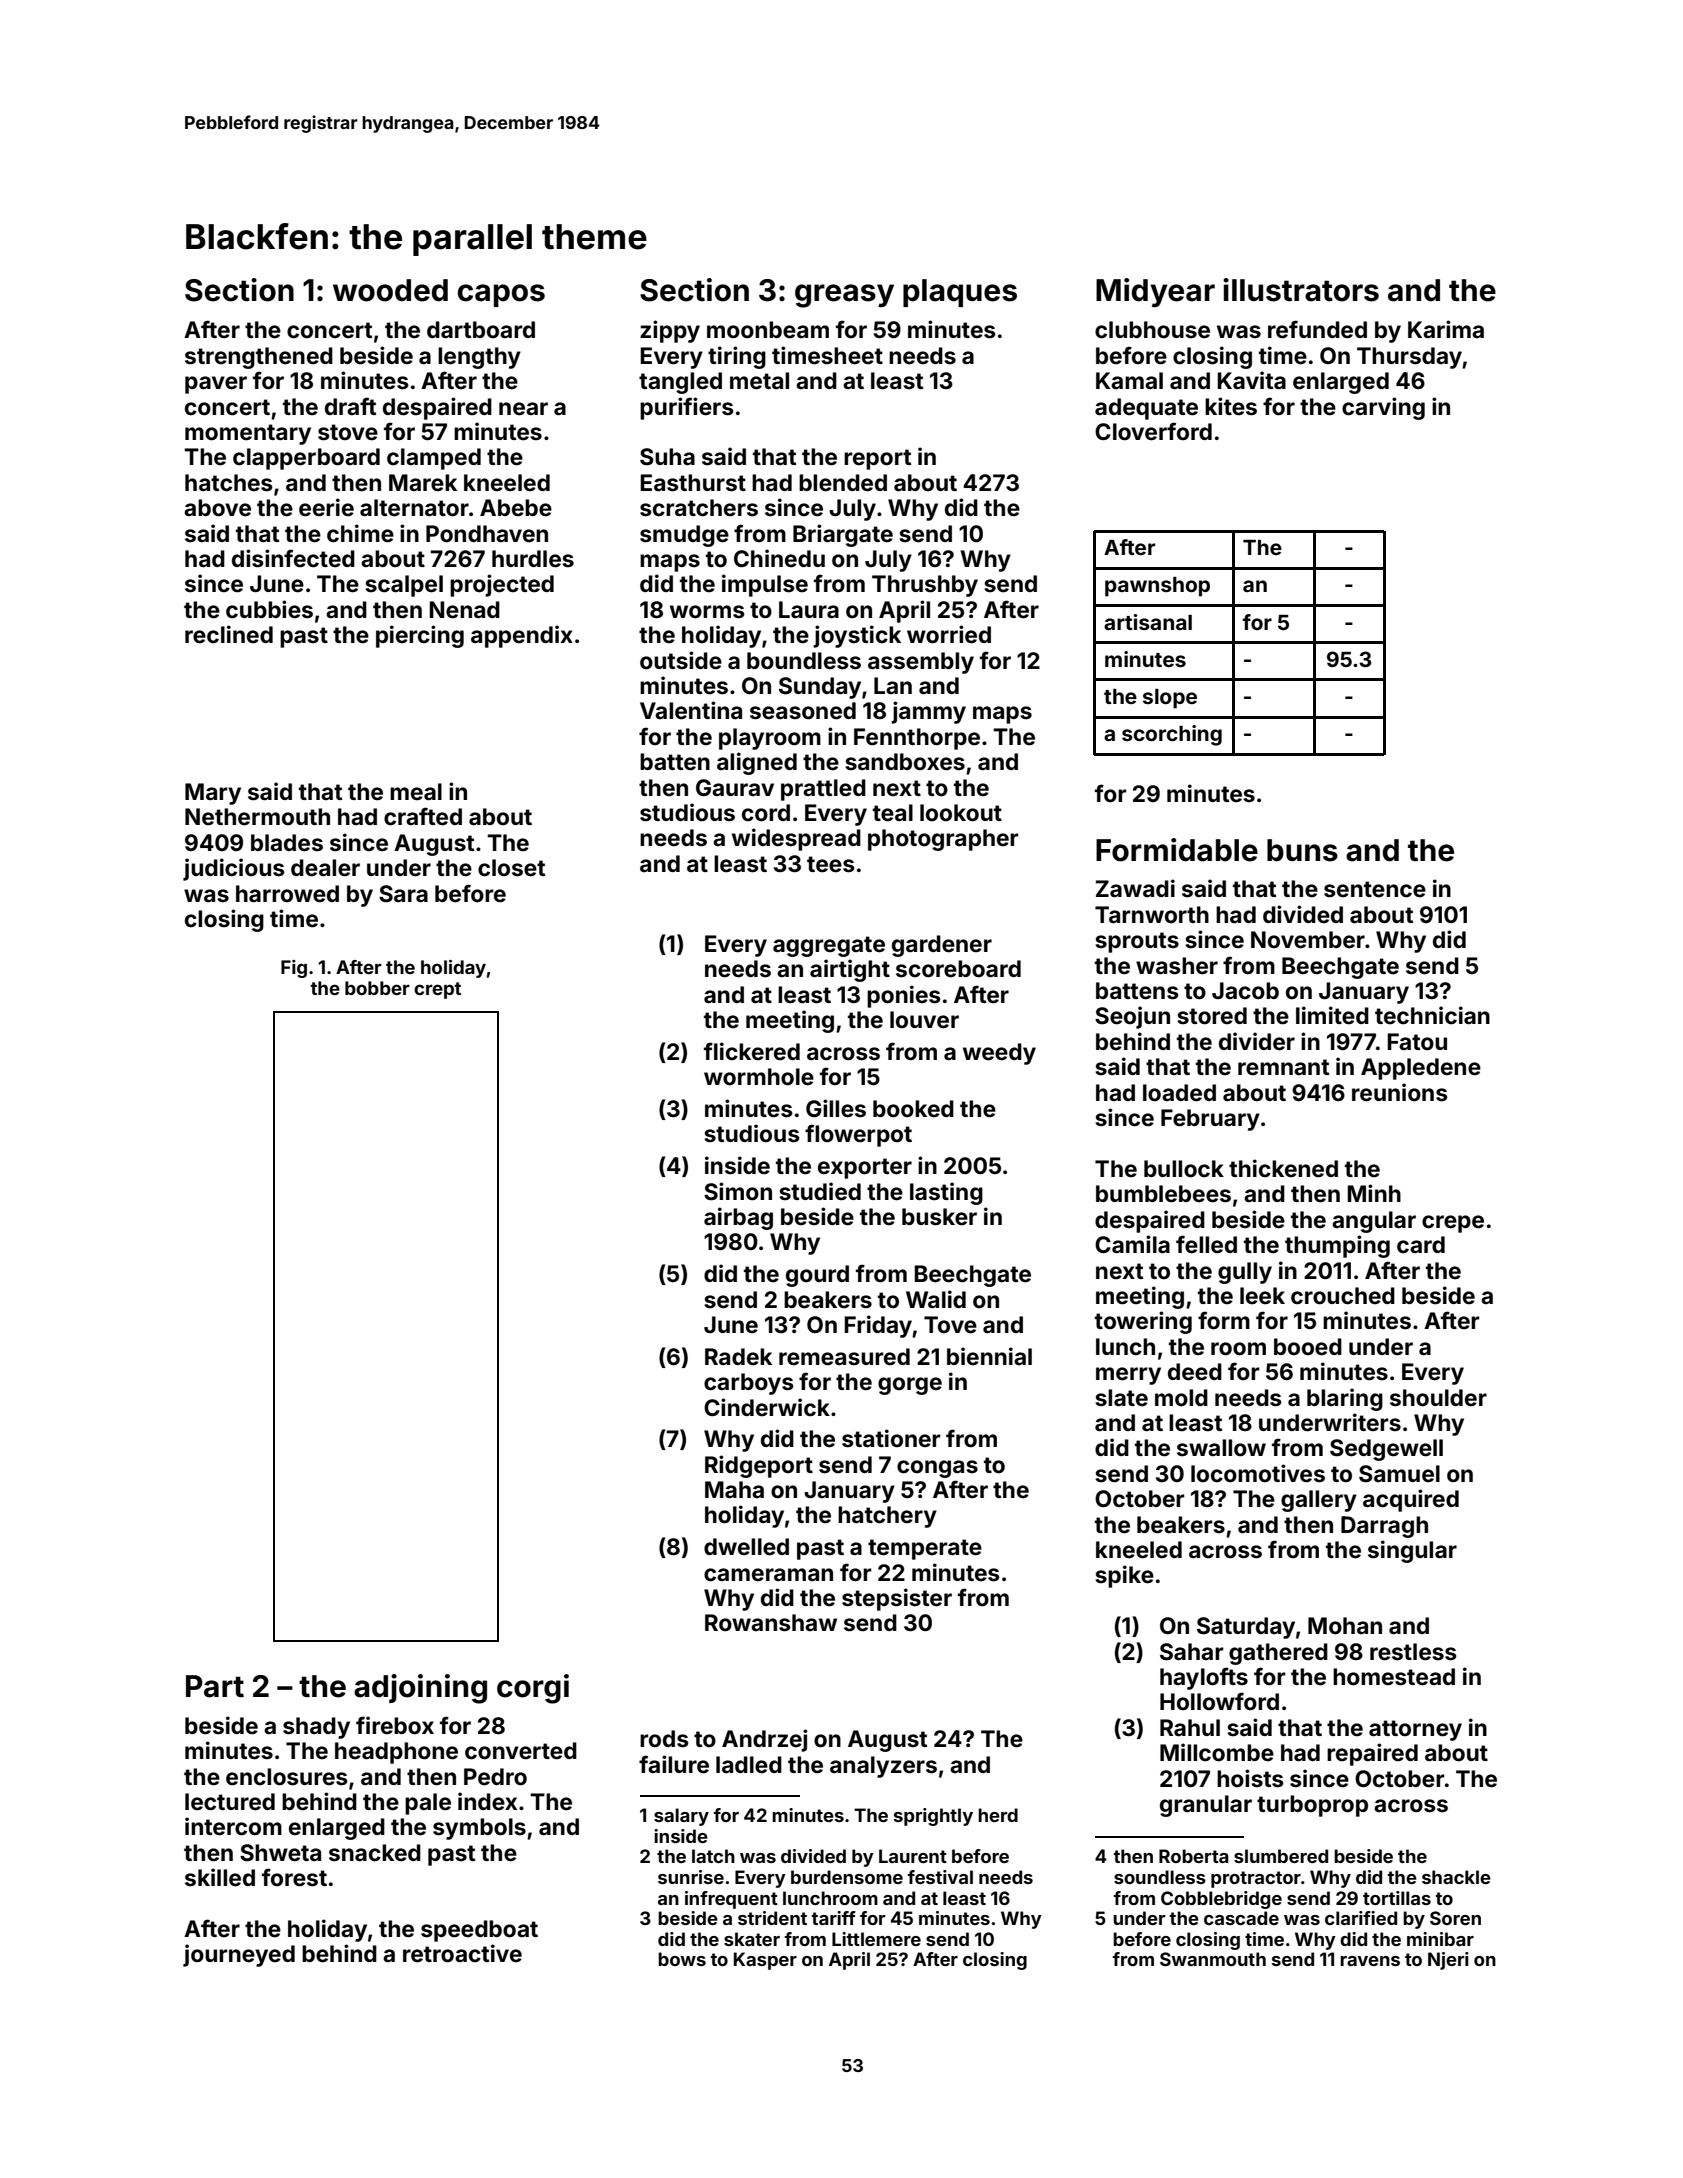 The image size is (1683, 2178). Describe the element at coordinates (495, 1777) in the screenshot. I see `Pedro` at that location.
